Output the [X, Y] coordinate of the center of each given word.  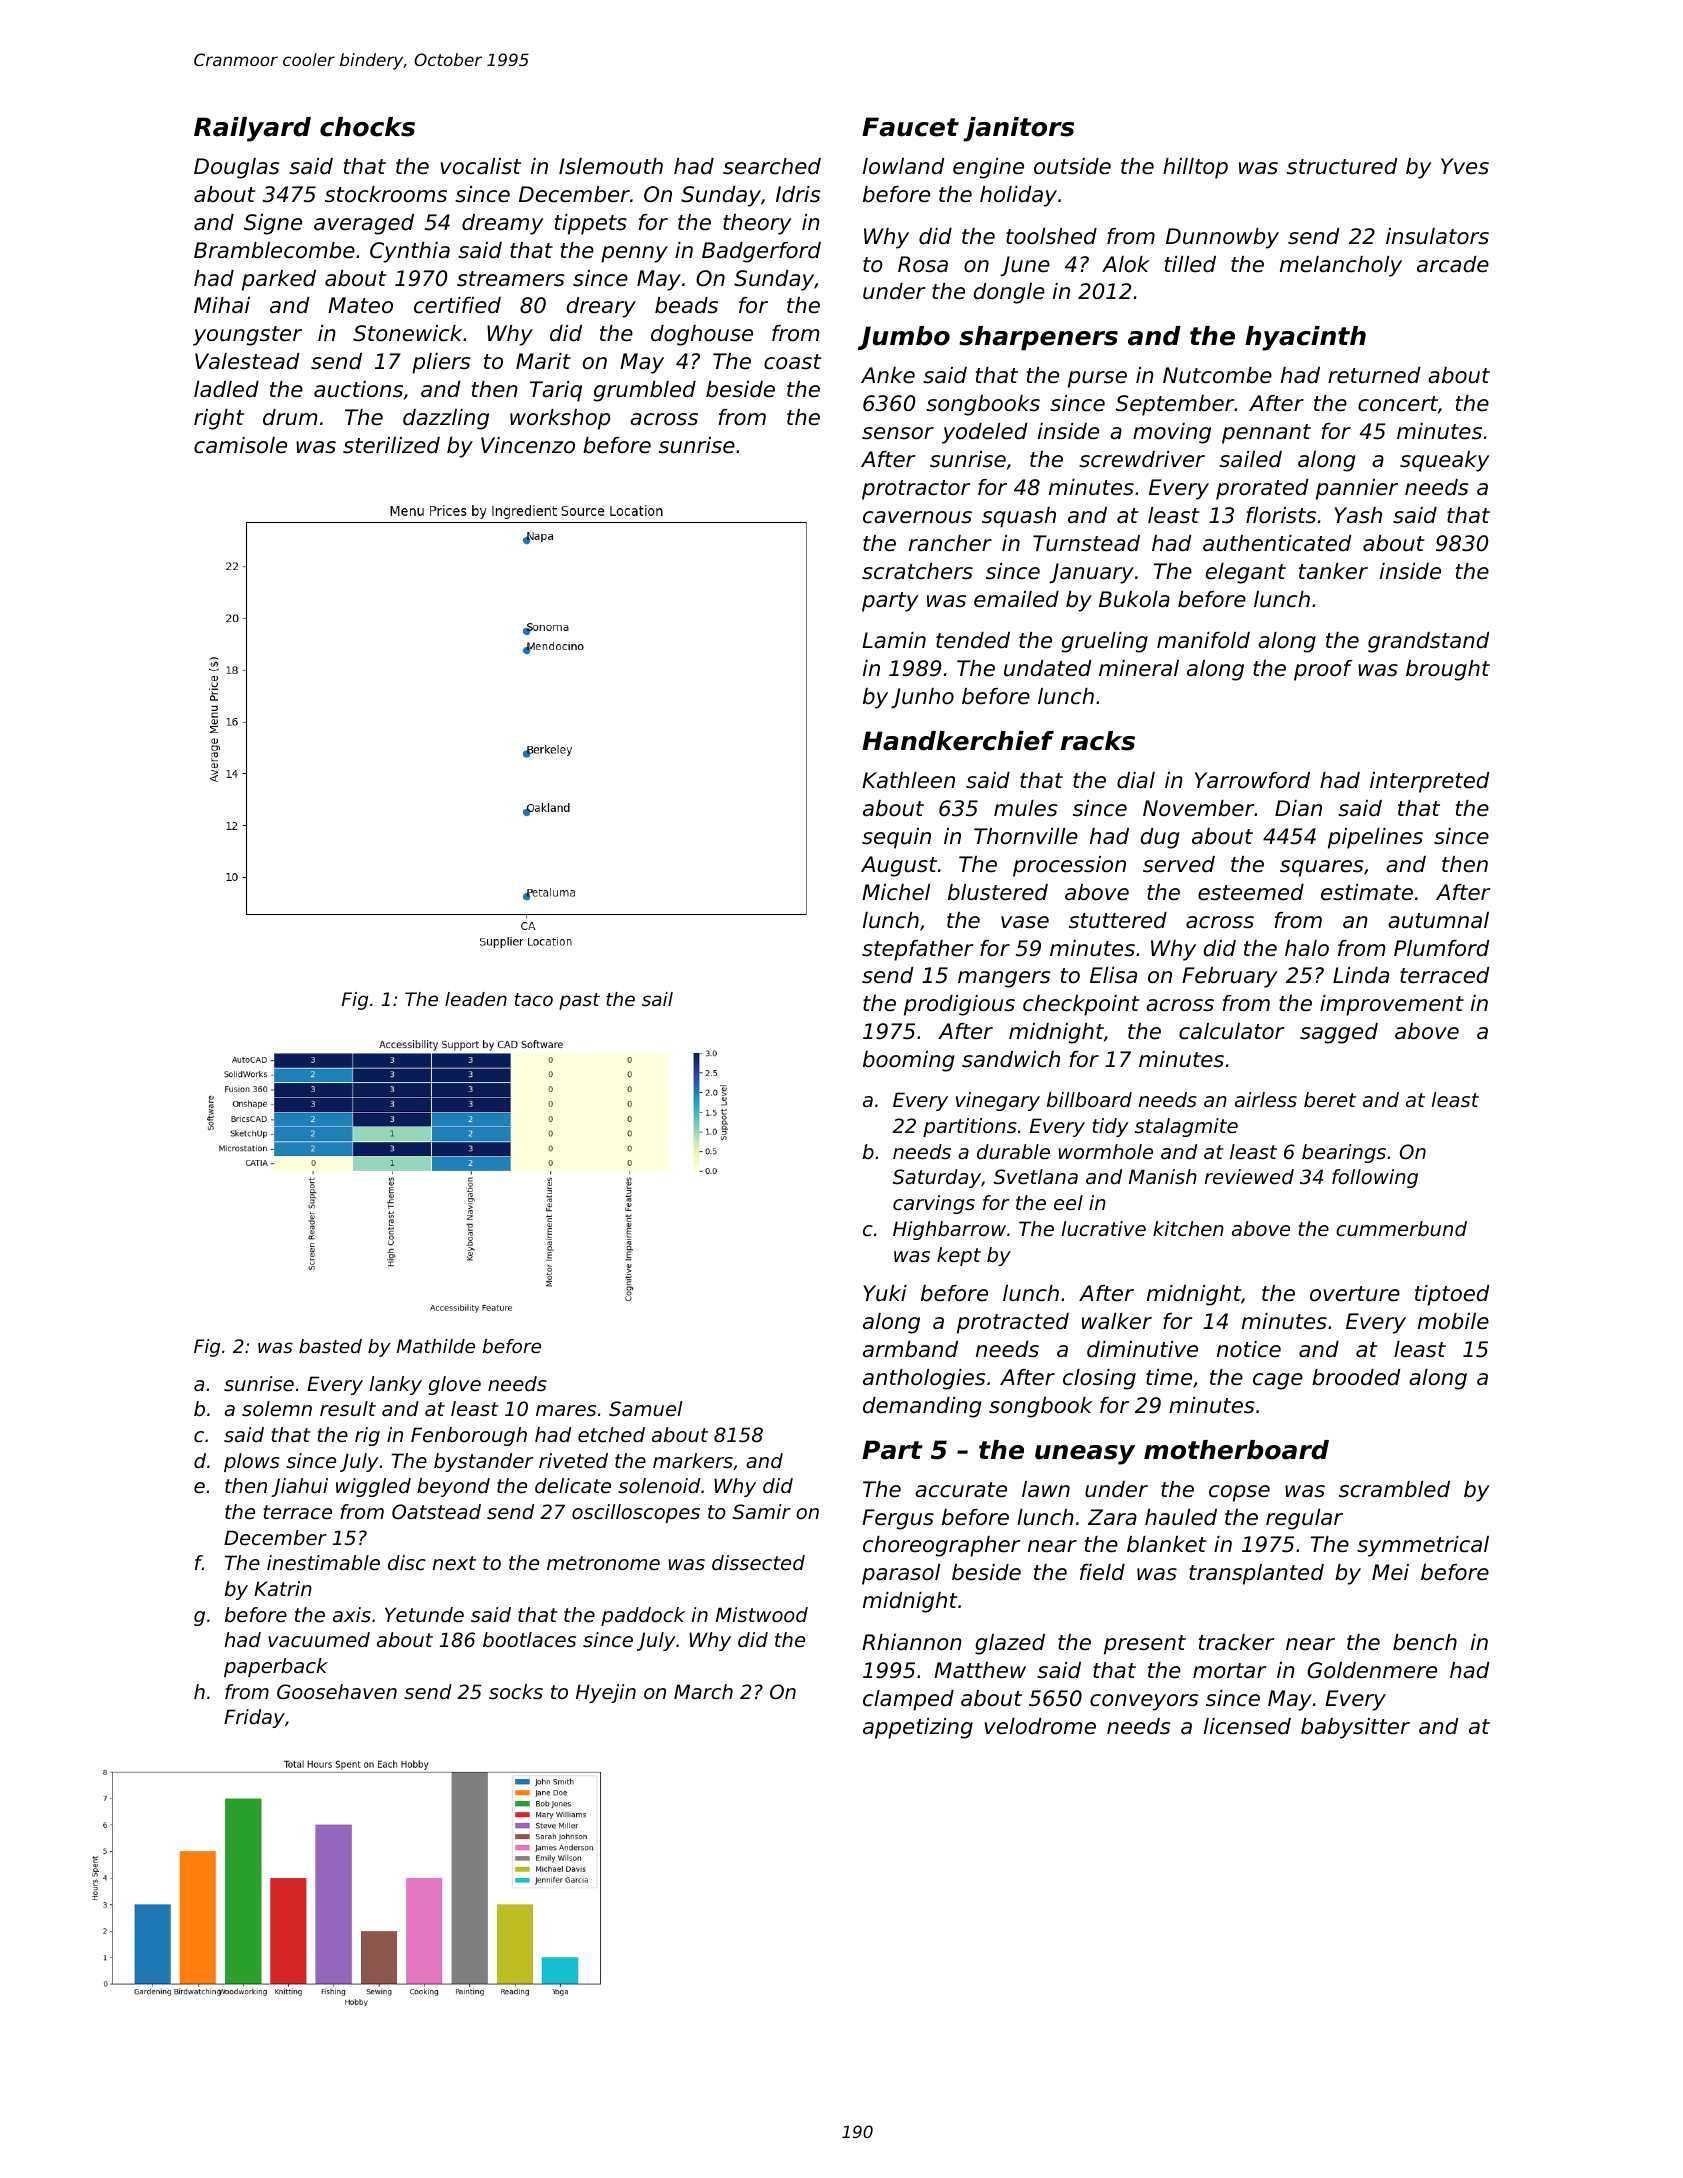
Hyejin [606, 1693]
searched [772, 166]
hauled [1181, 1517]
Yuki [885, 1293]
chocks [367, 127]
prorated [1262, 489]
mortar [1229, 1671]
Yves [1465, 166]
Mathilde [436, 1346]
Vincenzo [528, 445]
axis [352, 1615]
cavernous [917, 517]
